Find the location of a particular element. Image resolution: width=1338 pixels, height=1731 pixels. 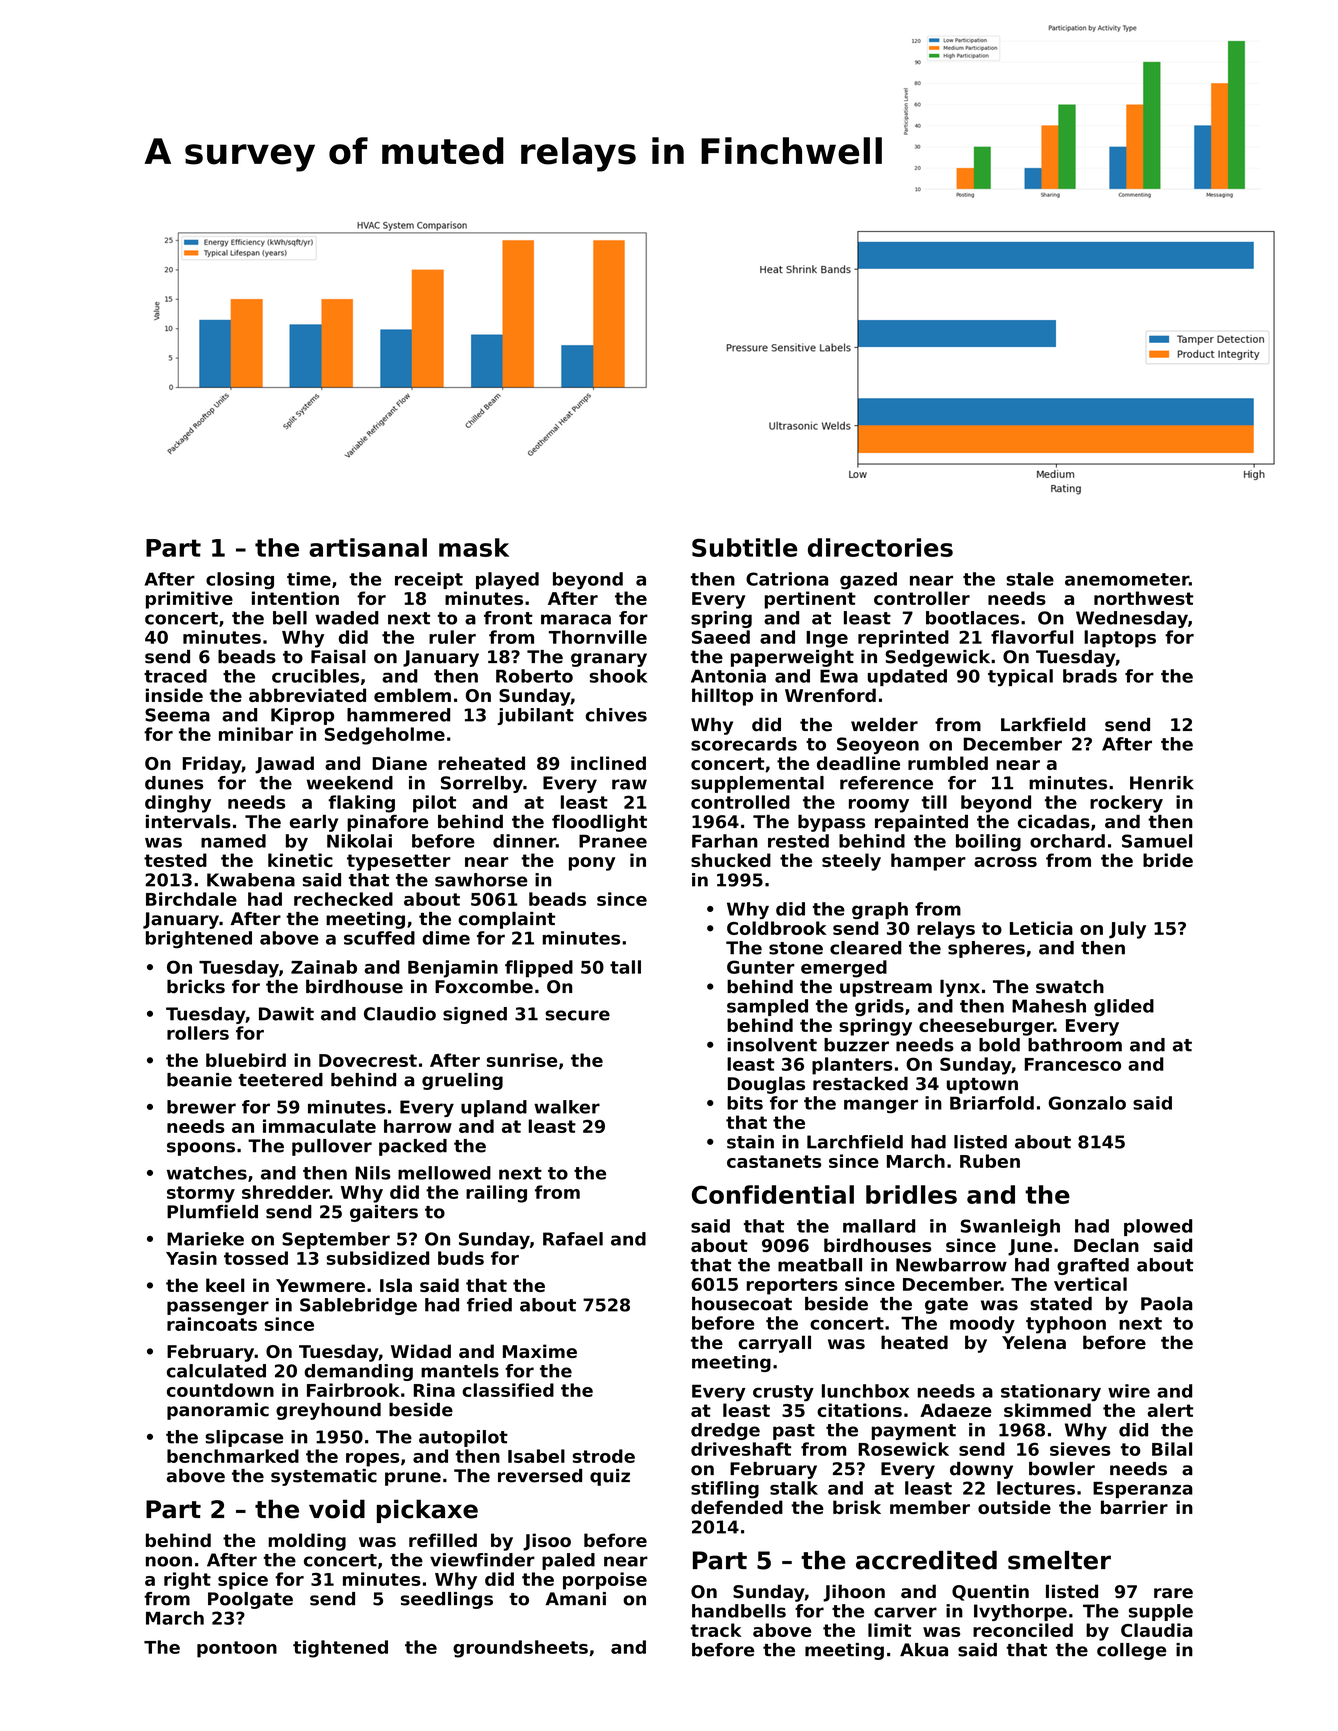

pony is located at coordinates (592, 864).
